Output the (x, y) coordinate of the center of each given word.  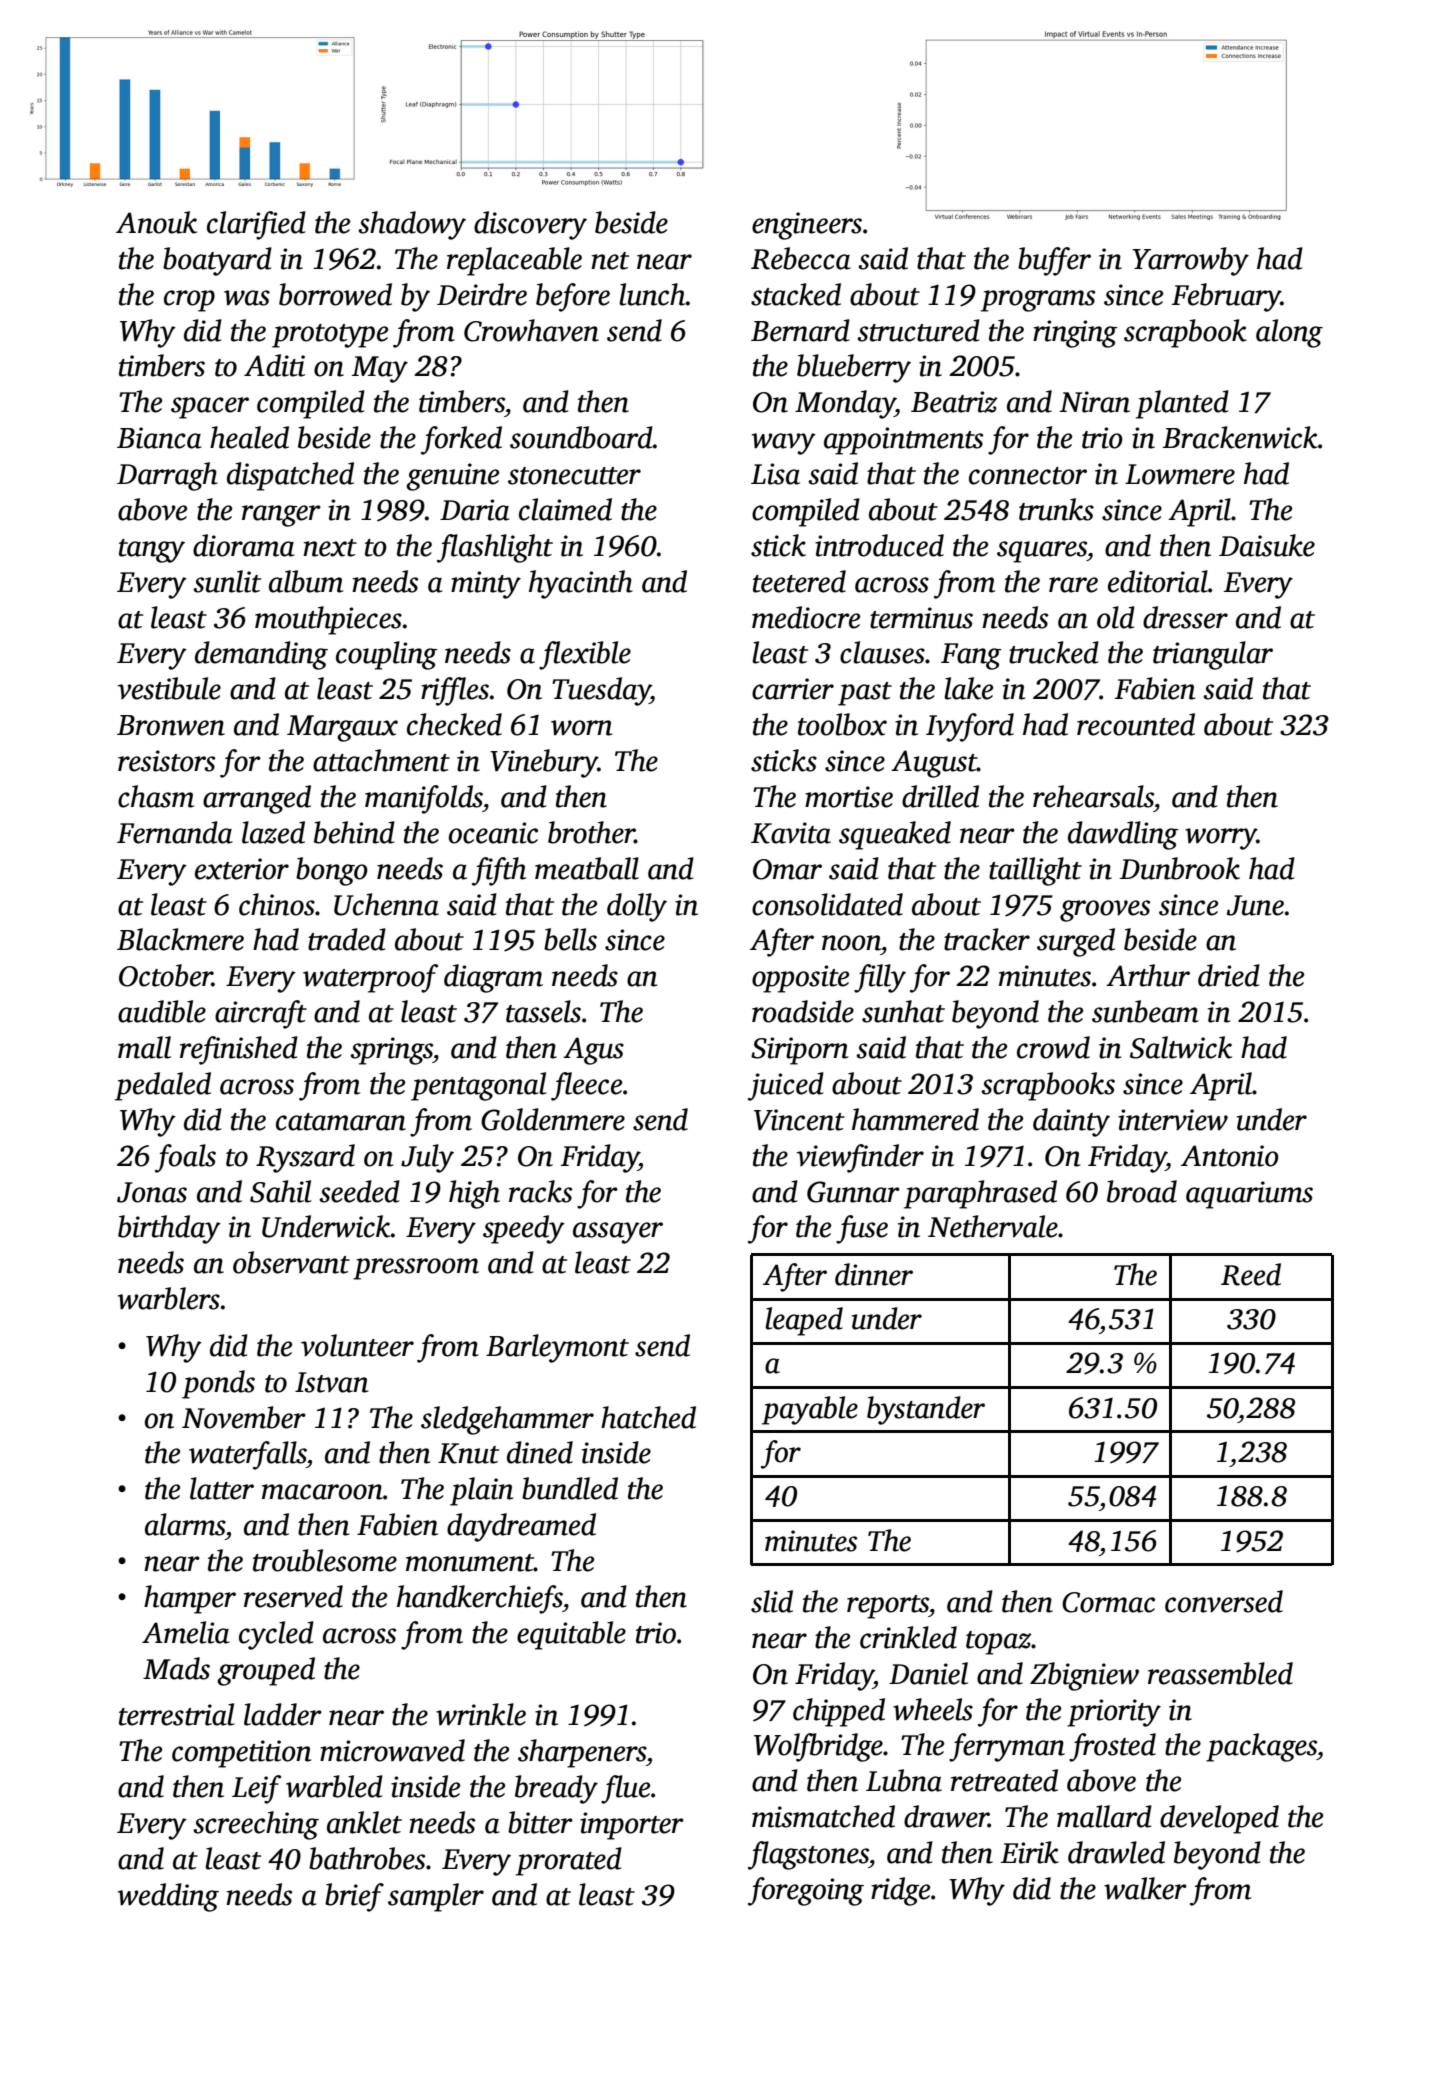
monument (470, 1563)
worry (1221, 839)
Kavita (791, 833)
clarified (256, 225)
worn (581, 728)
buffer (1054, 261)
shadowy (412, 225)
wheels (933, 1709)
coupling (386, 655)
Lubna (904, 1780)
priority (1114, 1713)
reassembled (1220, 1673)
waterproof (370, 978)
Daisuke (1267, 545)
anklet (364, 1822)
